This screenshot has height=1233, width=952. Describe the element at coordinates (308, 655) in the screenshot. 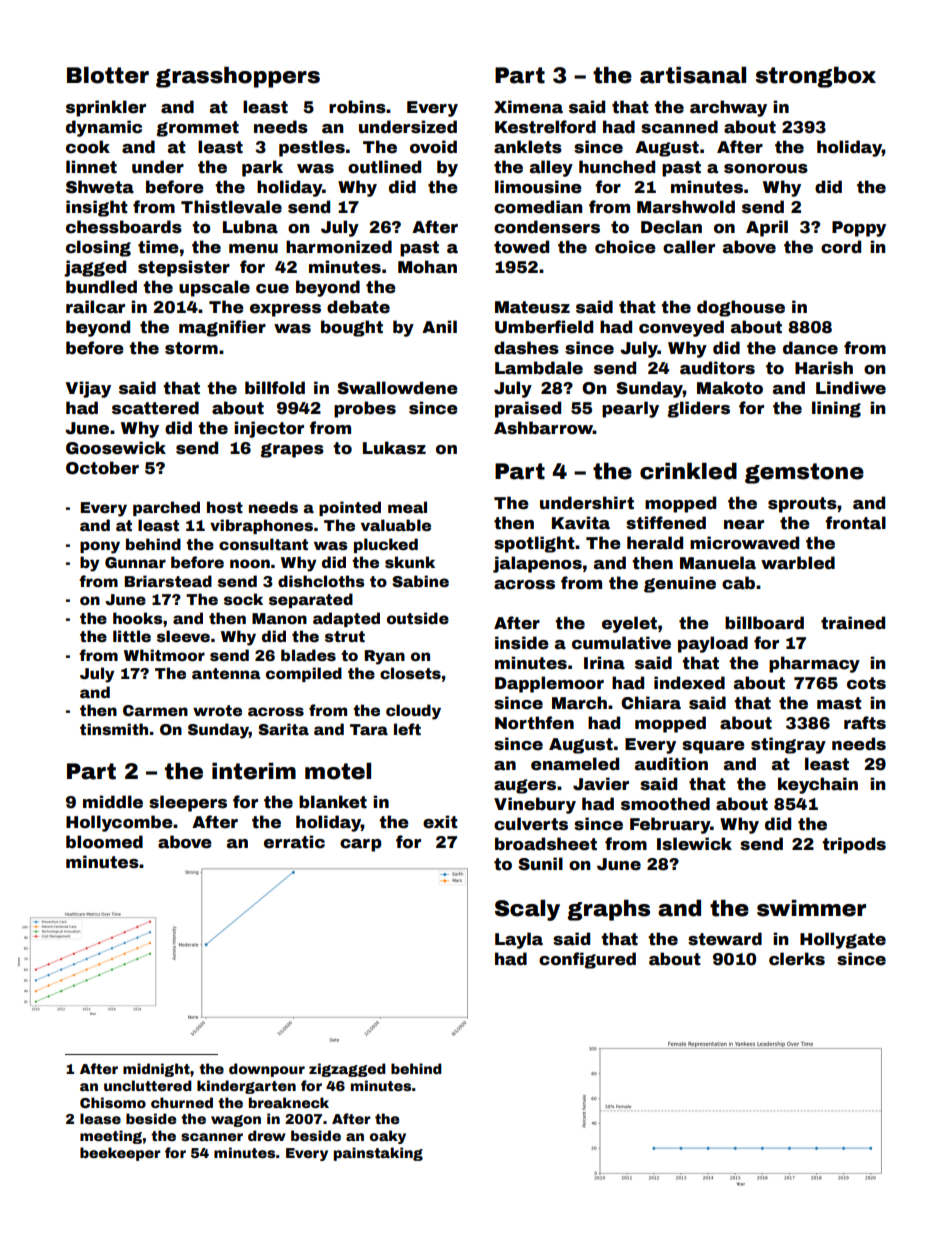

I see `blades` at that location.
